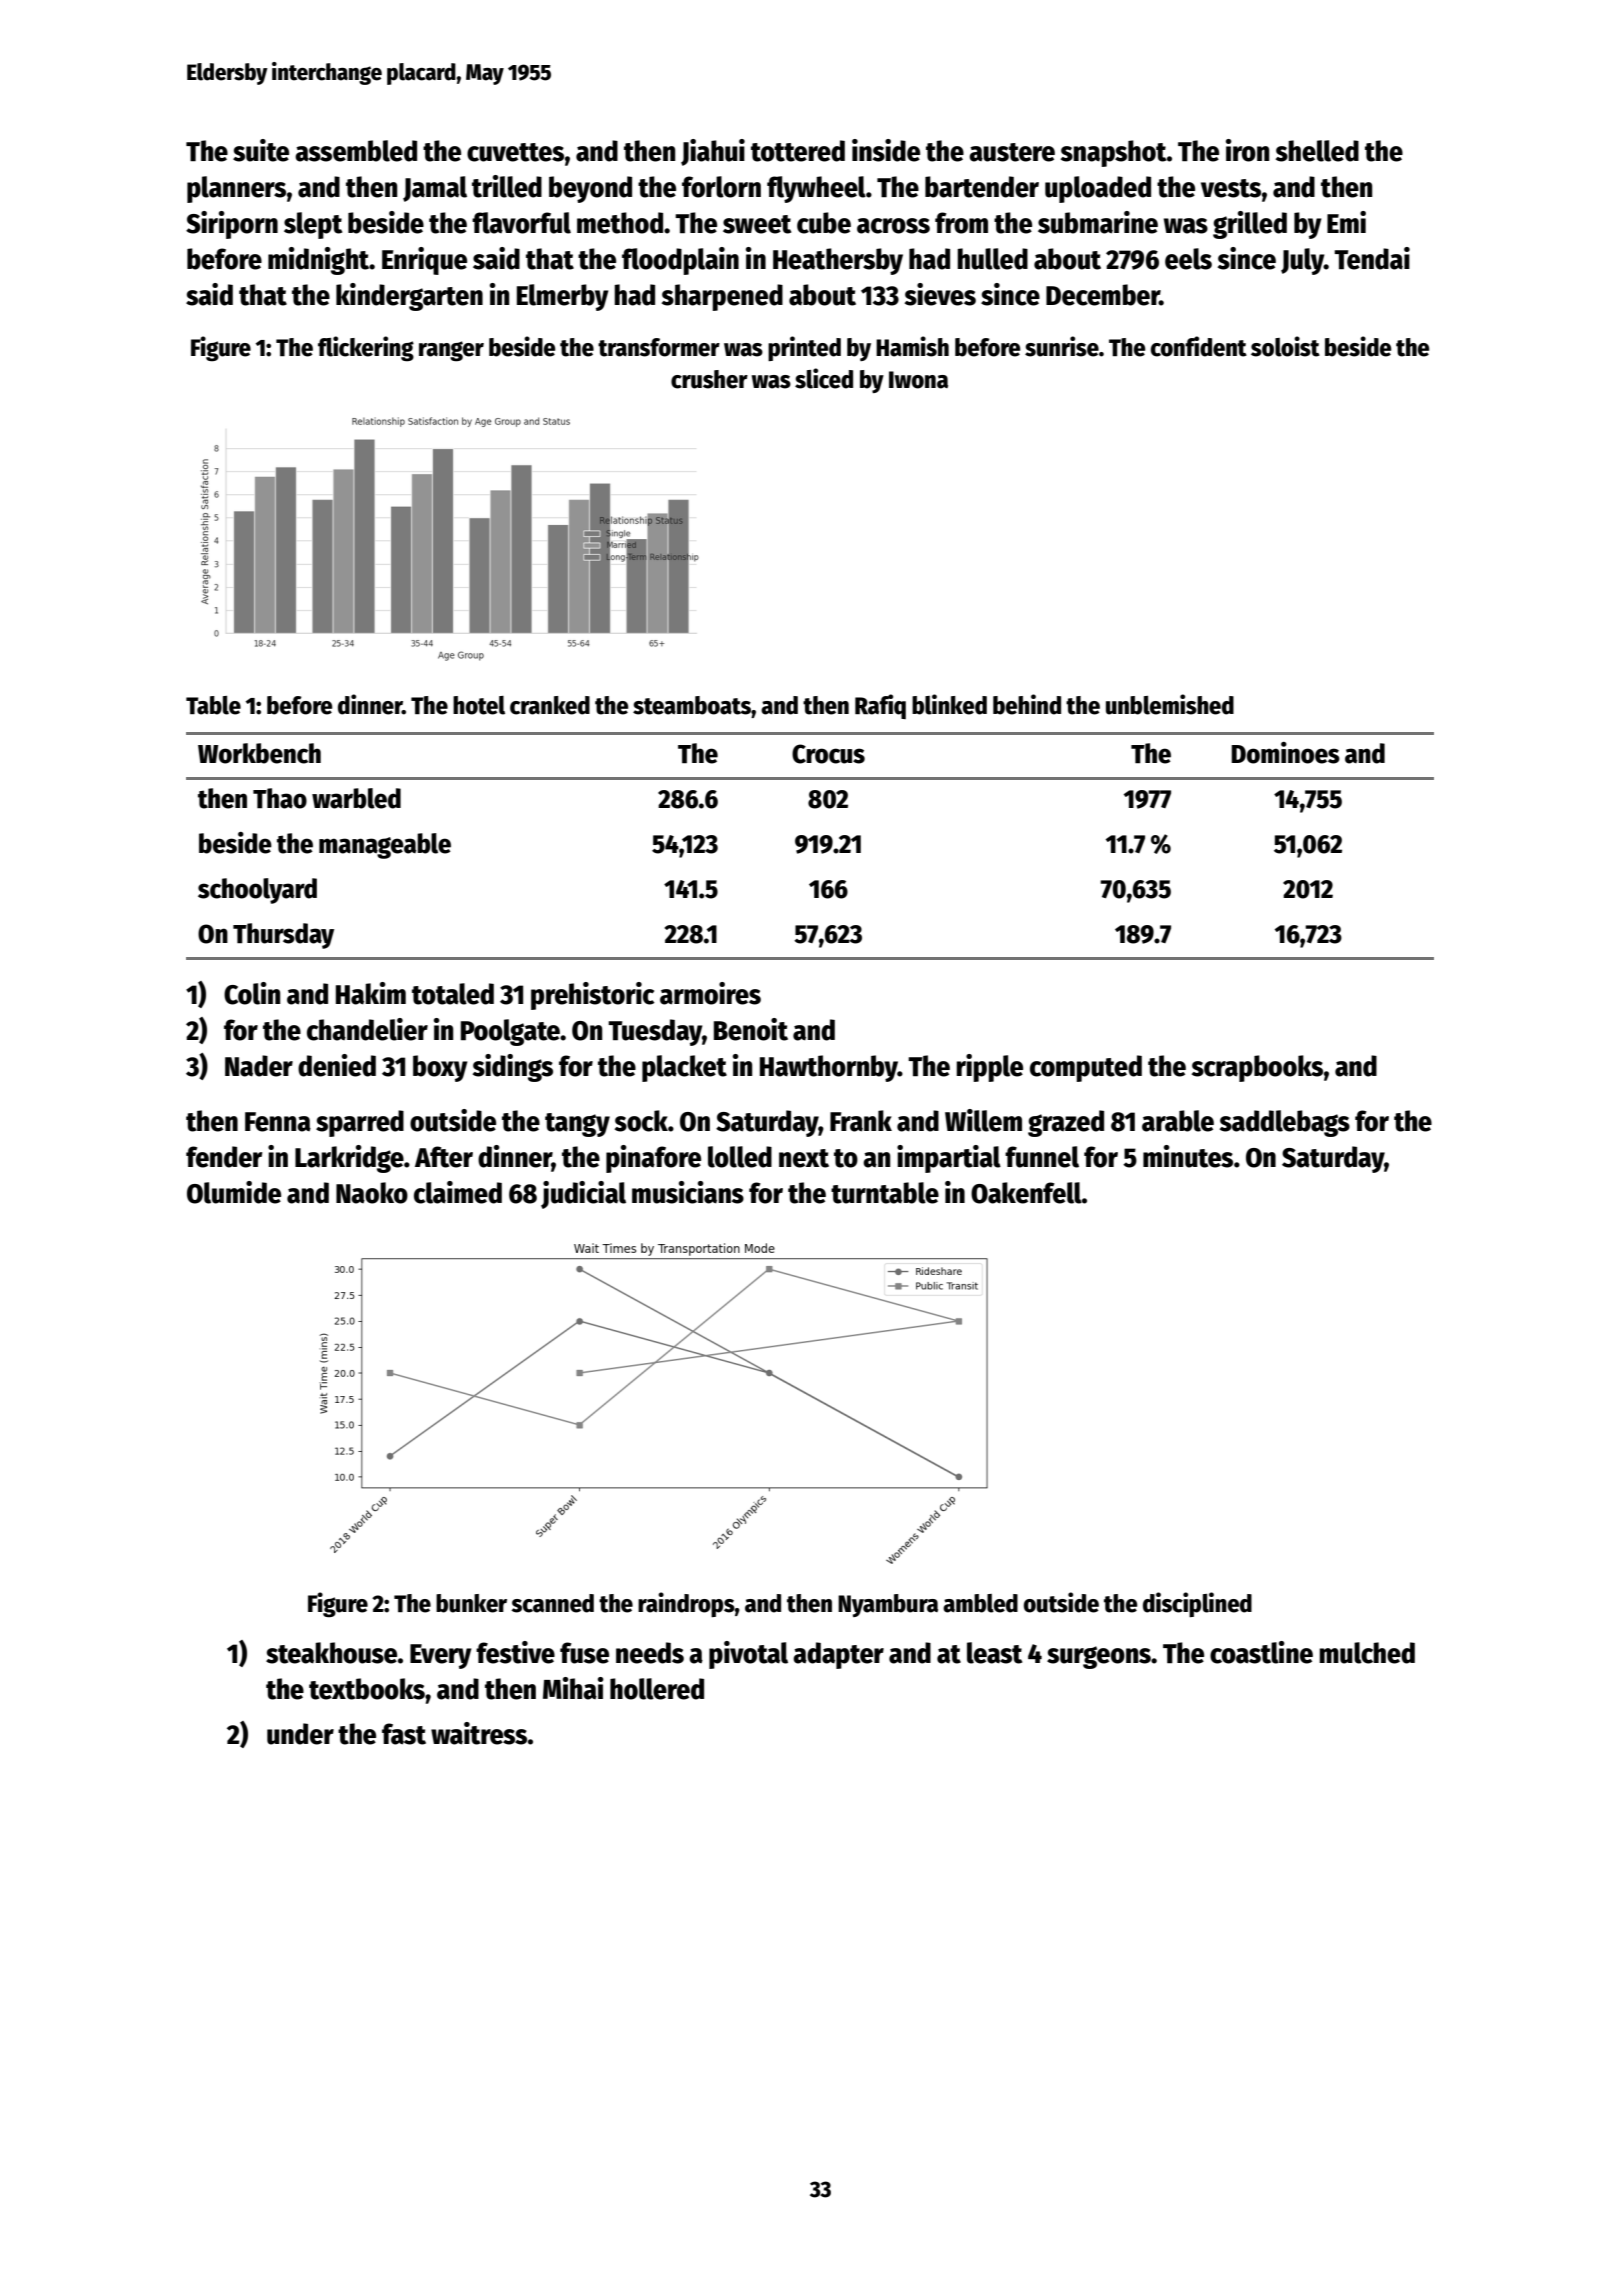  What do you see at coordinates (510, 1032) in the screenshot?
I see `Poolgate` at bounding box center [510, 1032].
